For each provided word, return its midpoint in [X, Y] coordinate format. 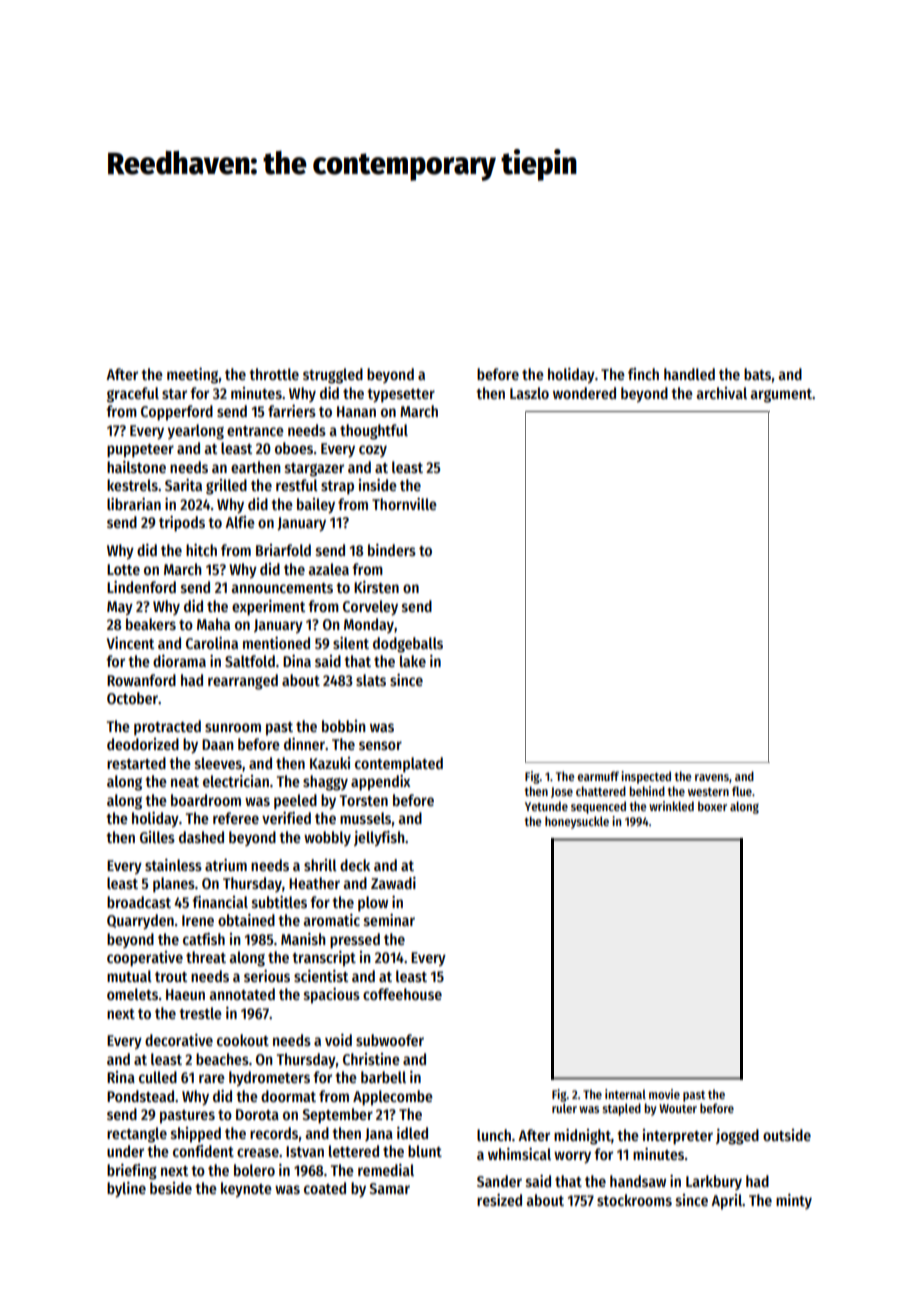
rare [212, 1078]
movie [664, 1094]
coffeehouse [402, 994]
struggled [333, 376]
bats [757, 374]
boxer [712, 806]
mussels [365, 818]
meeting [192, 376]
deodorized [143, 744]
